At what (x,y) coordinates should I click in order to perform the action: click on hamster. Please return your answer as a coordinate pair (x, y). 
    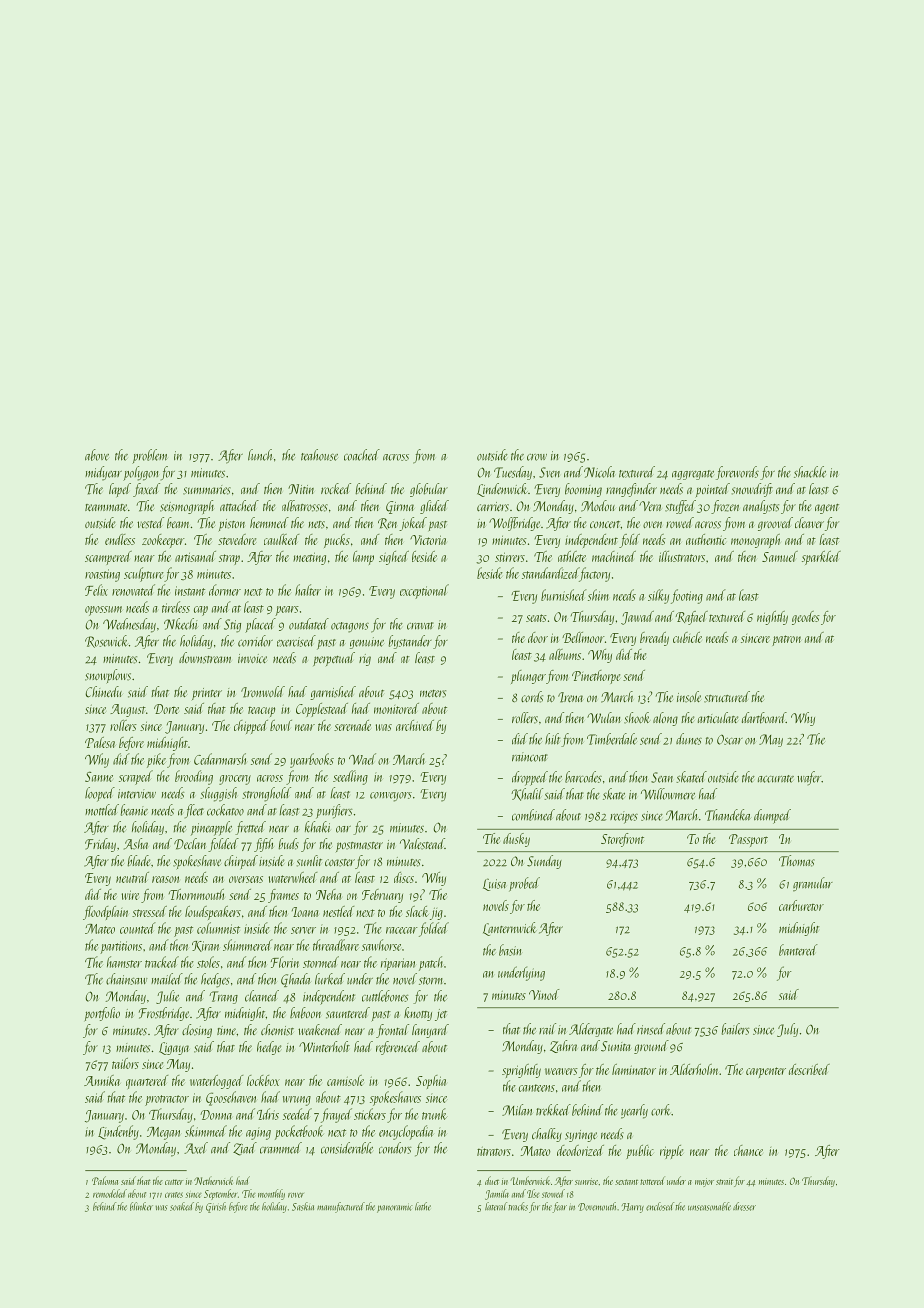
    Looking at the image, I should click on (124, 962).
